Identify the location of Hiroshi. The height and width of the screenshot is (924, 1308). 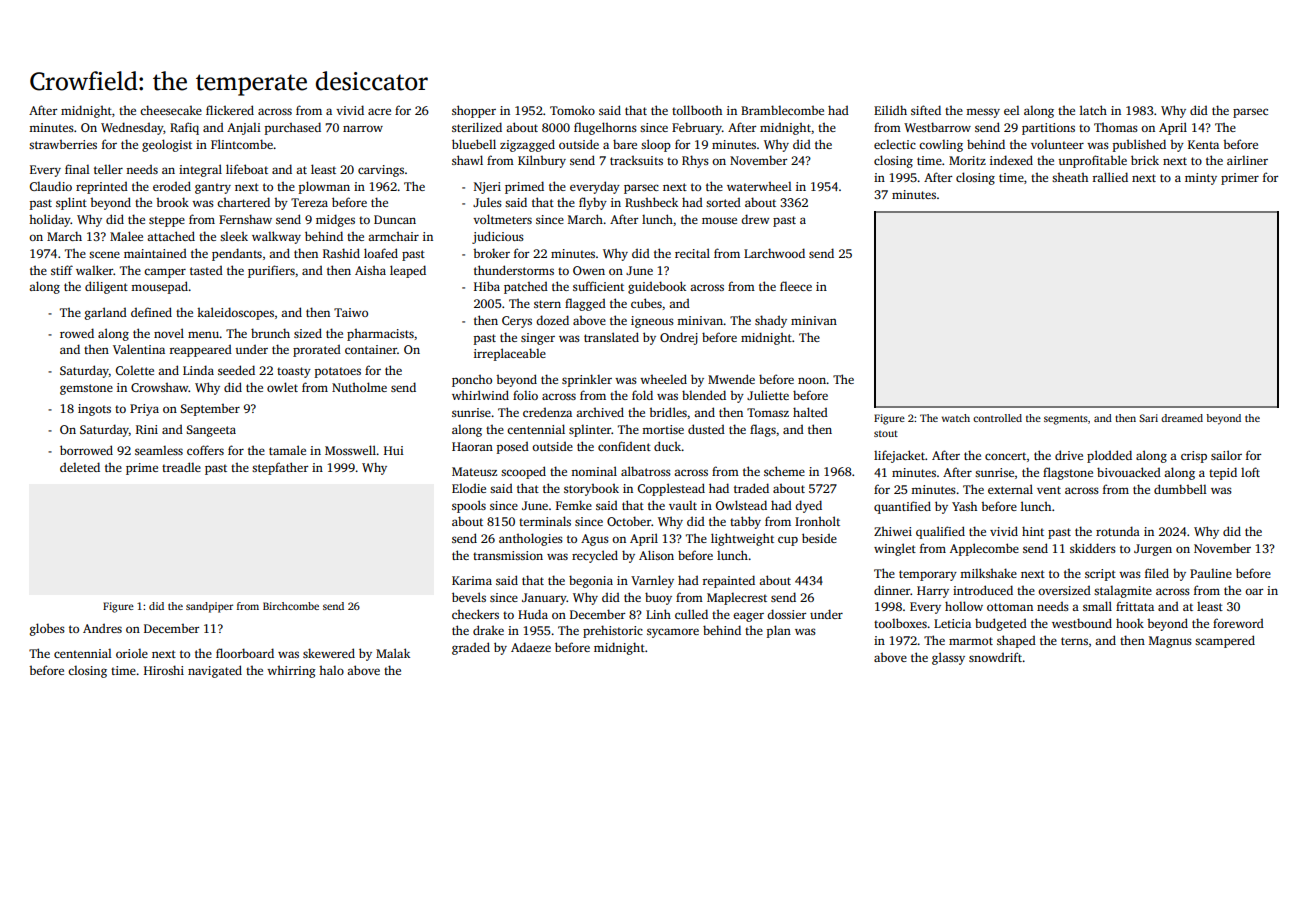
(164, 670).
